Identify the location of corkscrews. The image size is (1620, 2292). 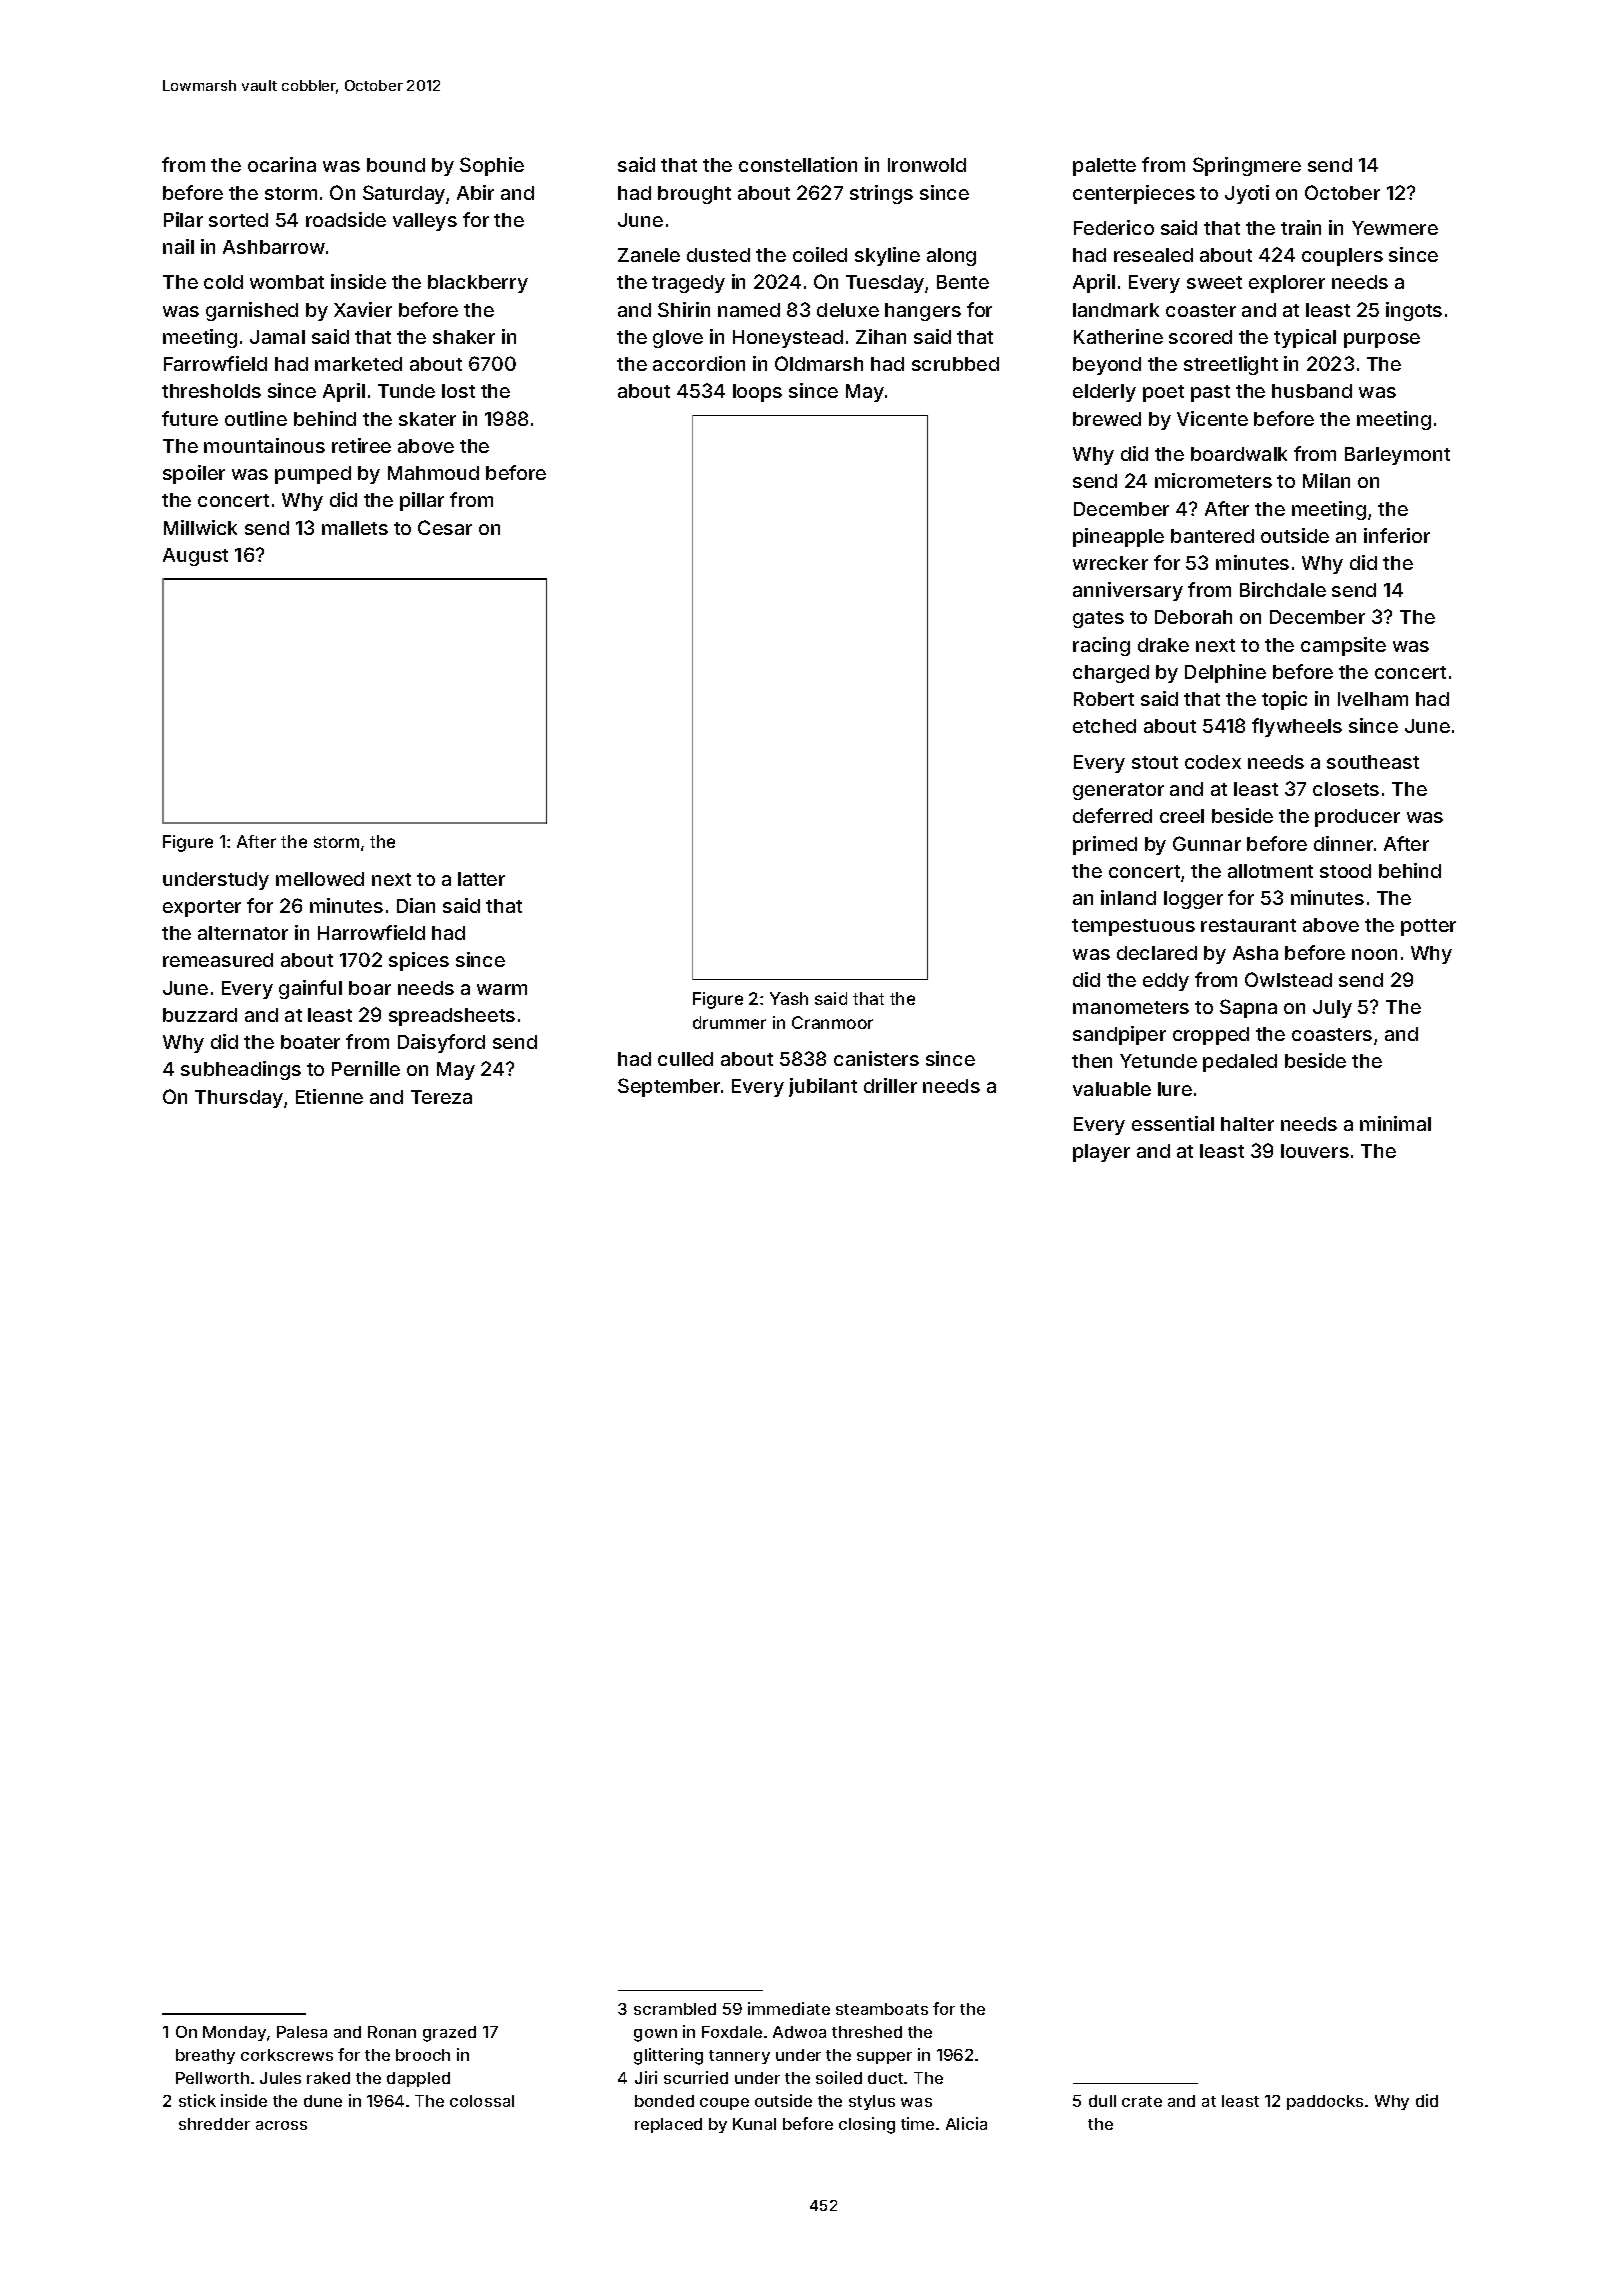
(287, 2055).
